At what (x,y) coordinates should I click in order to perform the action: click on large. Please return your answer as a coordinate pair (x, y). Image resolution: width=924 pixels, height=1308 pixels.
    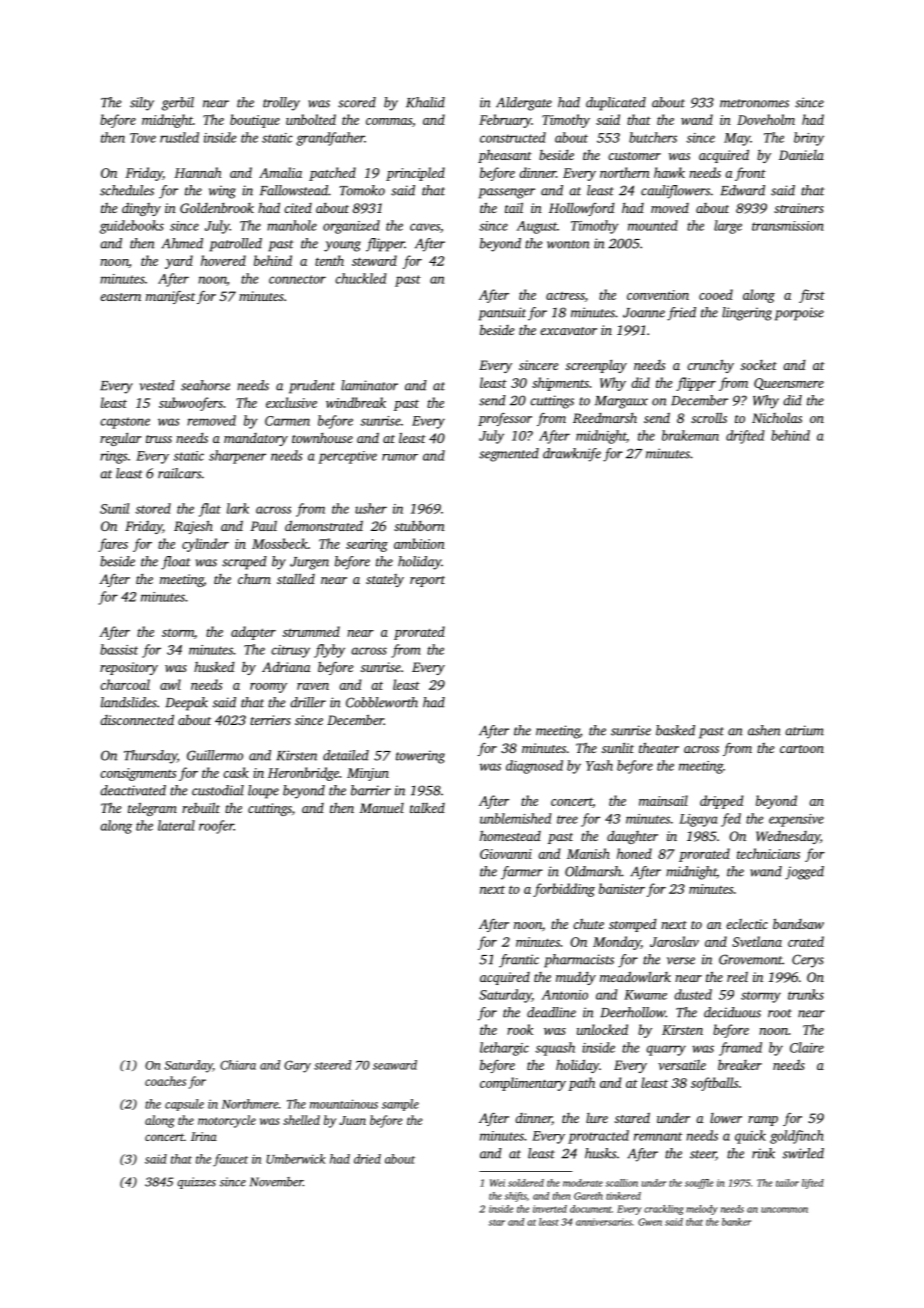
    Looking at the image, I should click on (728, 227).
